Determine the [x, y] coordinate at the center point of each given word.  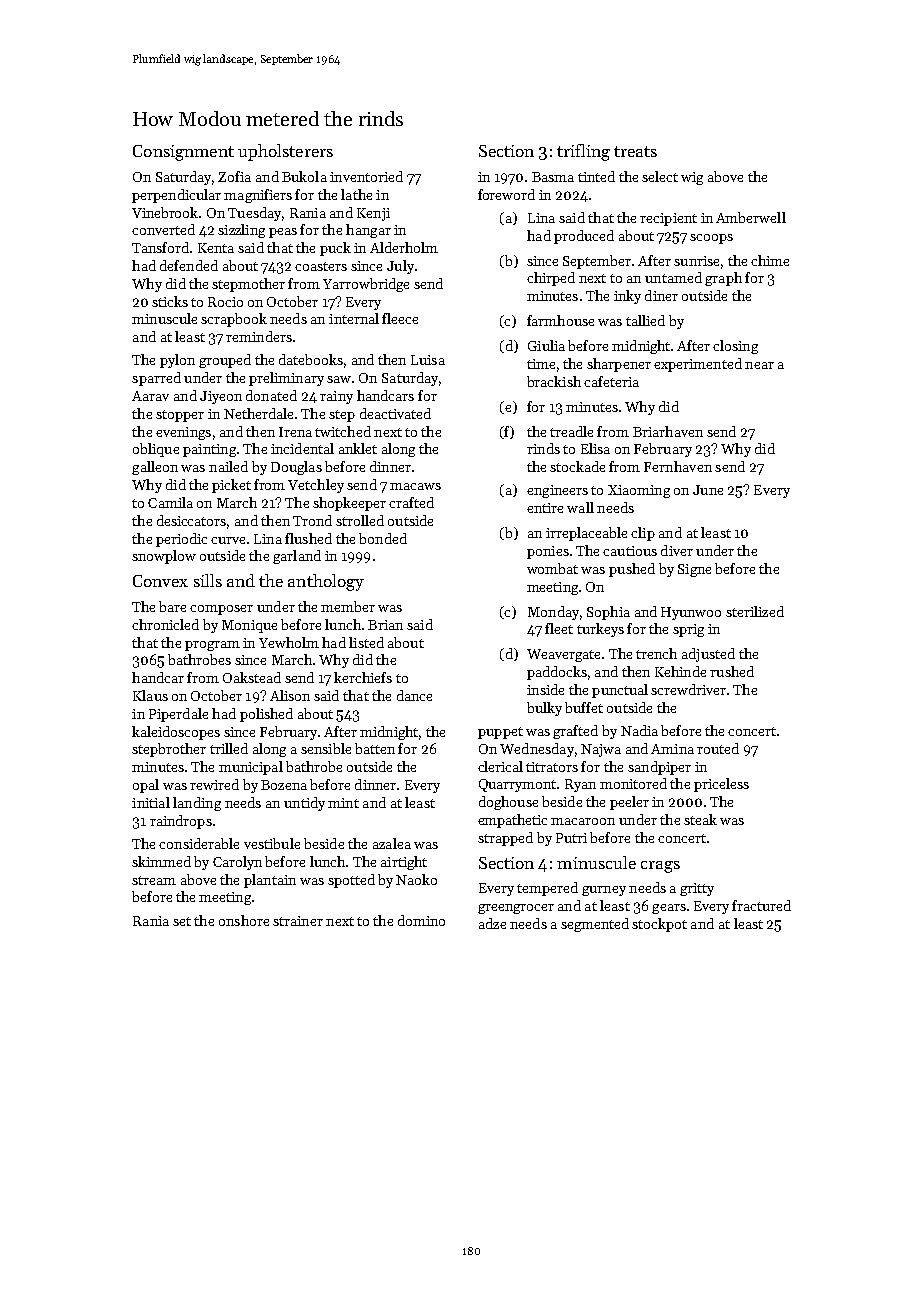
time [541, 364]
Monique [249, 626]
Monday [553, 613]
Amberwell [751, 217]
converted [163, 229]
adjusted [708, 655]
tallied [645, 320]
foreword [506, 194]
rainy [336, 397]
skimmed [161, 861]
